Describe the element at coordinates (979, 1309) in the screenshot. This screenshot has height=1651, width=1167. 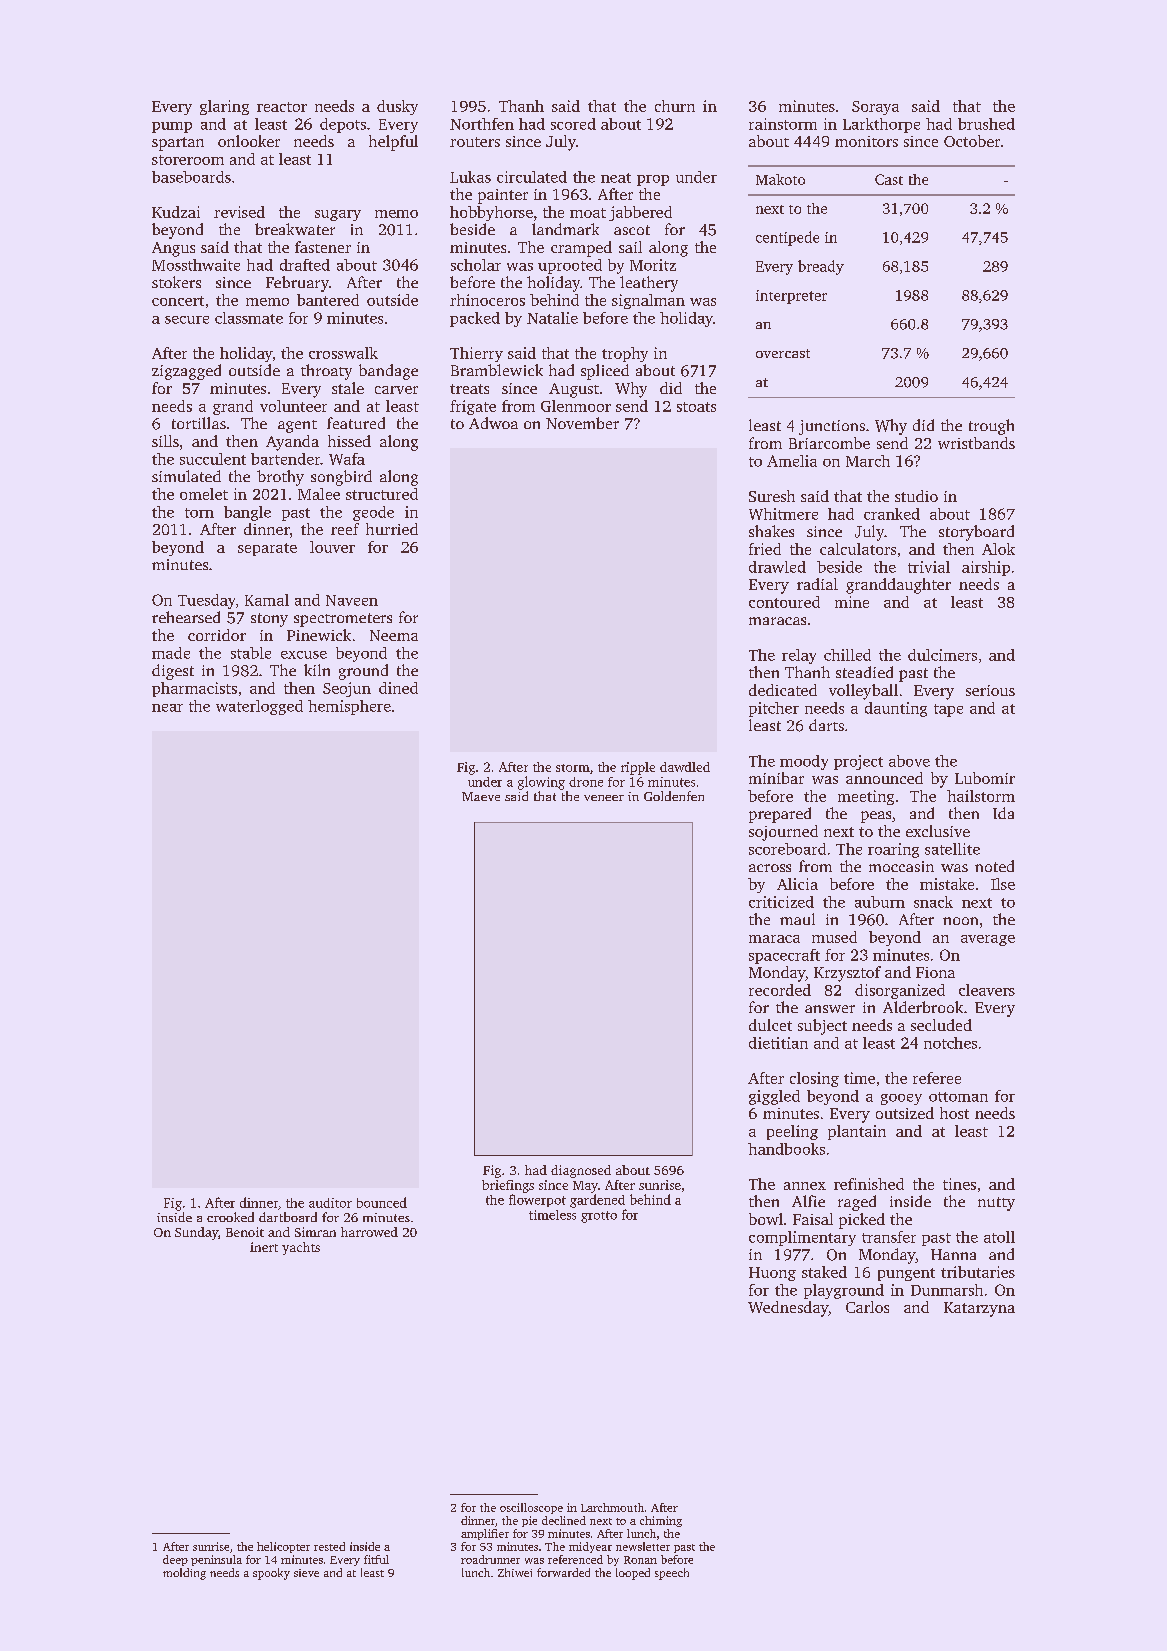
I see `Katarzyna` at that location.
